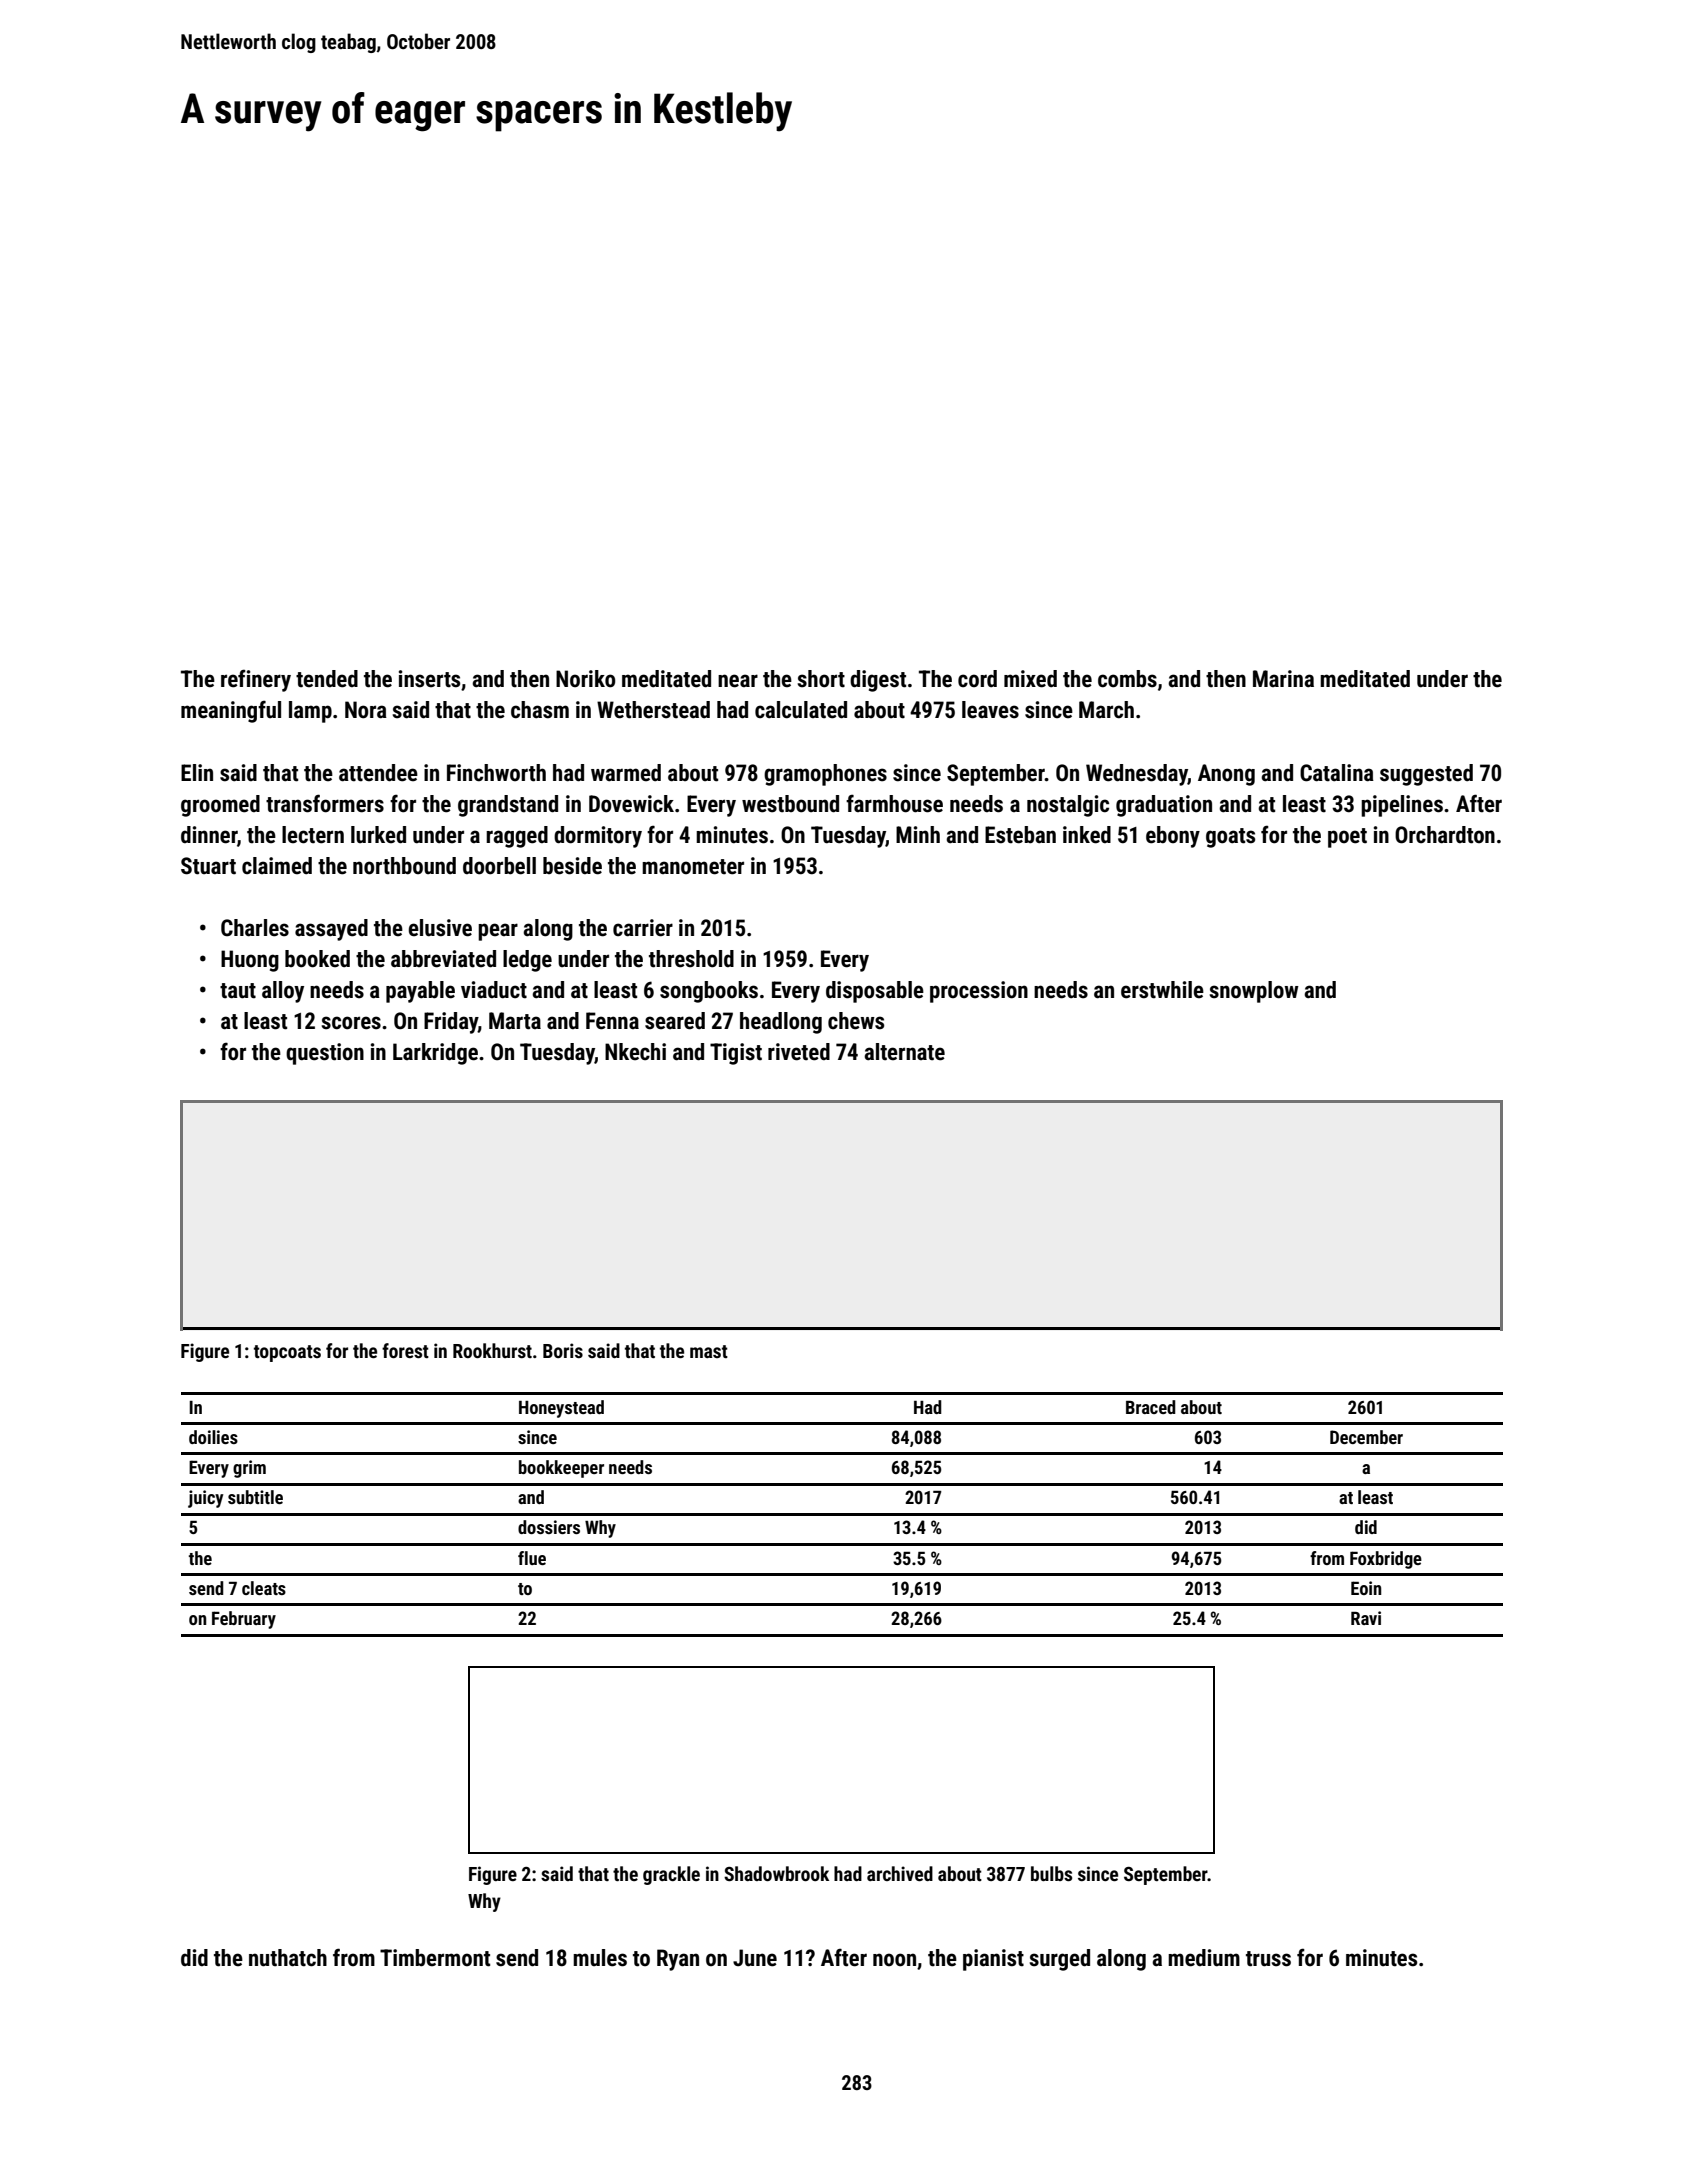  Describe the element at coordinates (1151, 1407) in the document. I see `Braced` at that location.
